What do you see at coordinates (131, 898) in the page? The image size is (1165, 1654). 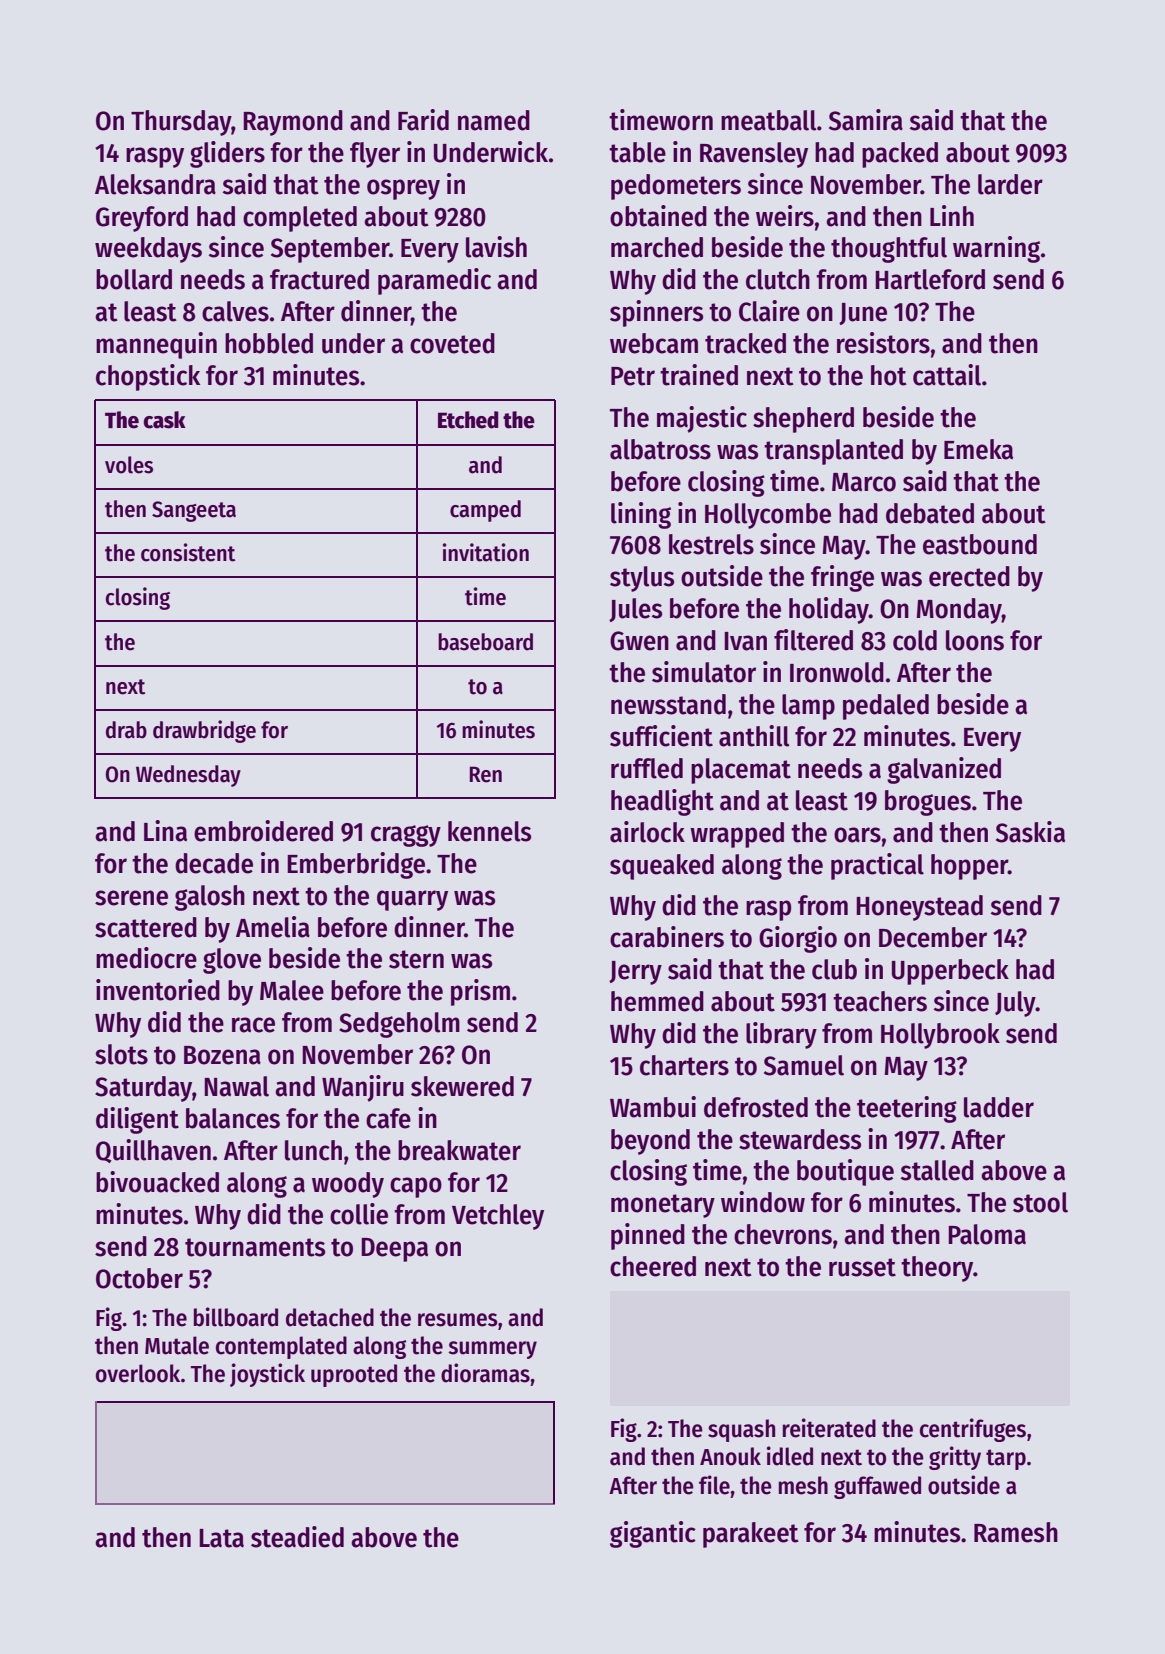 I see `serene` at bounding box center [131, 898].
